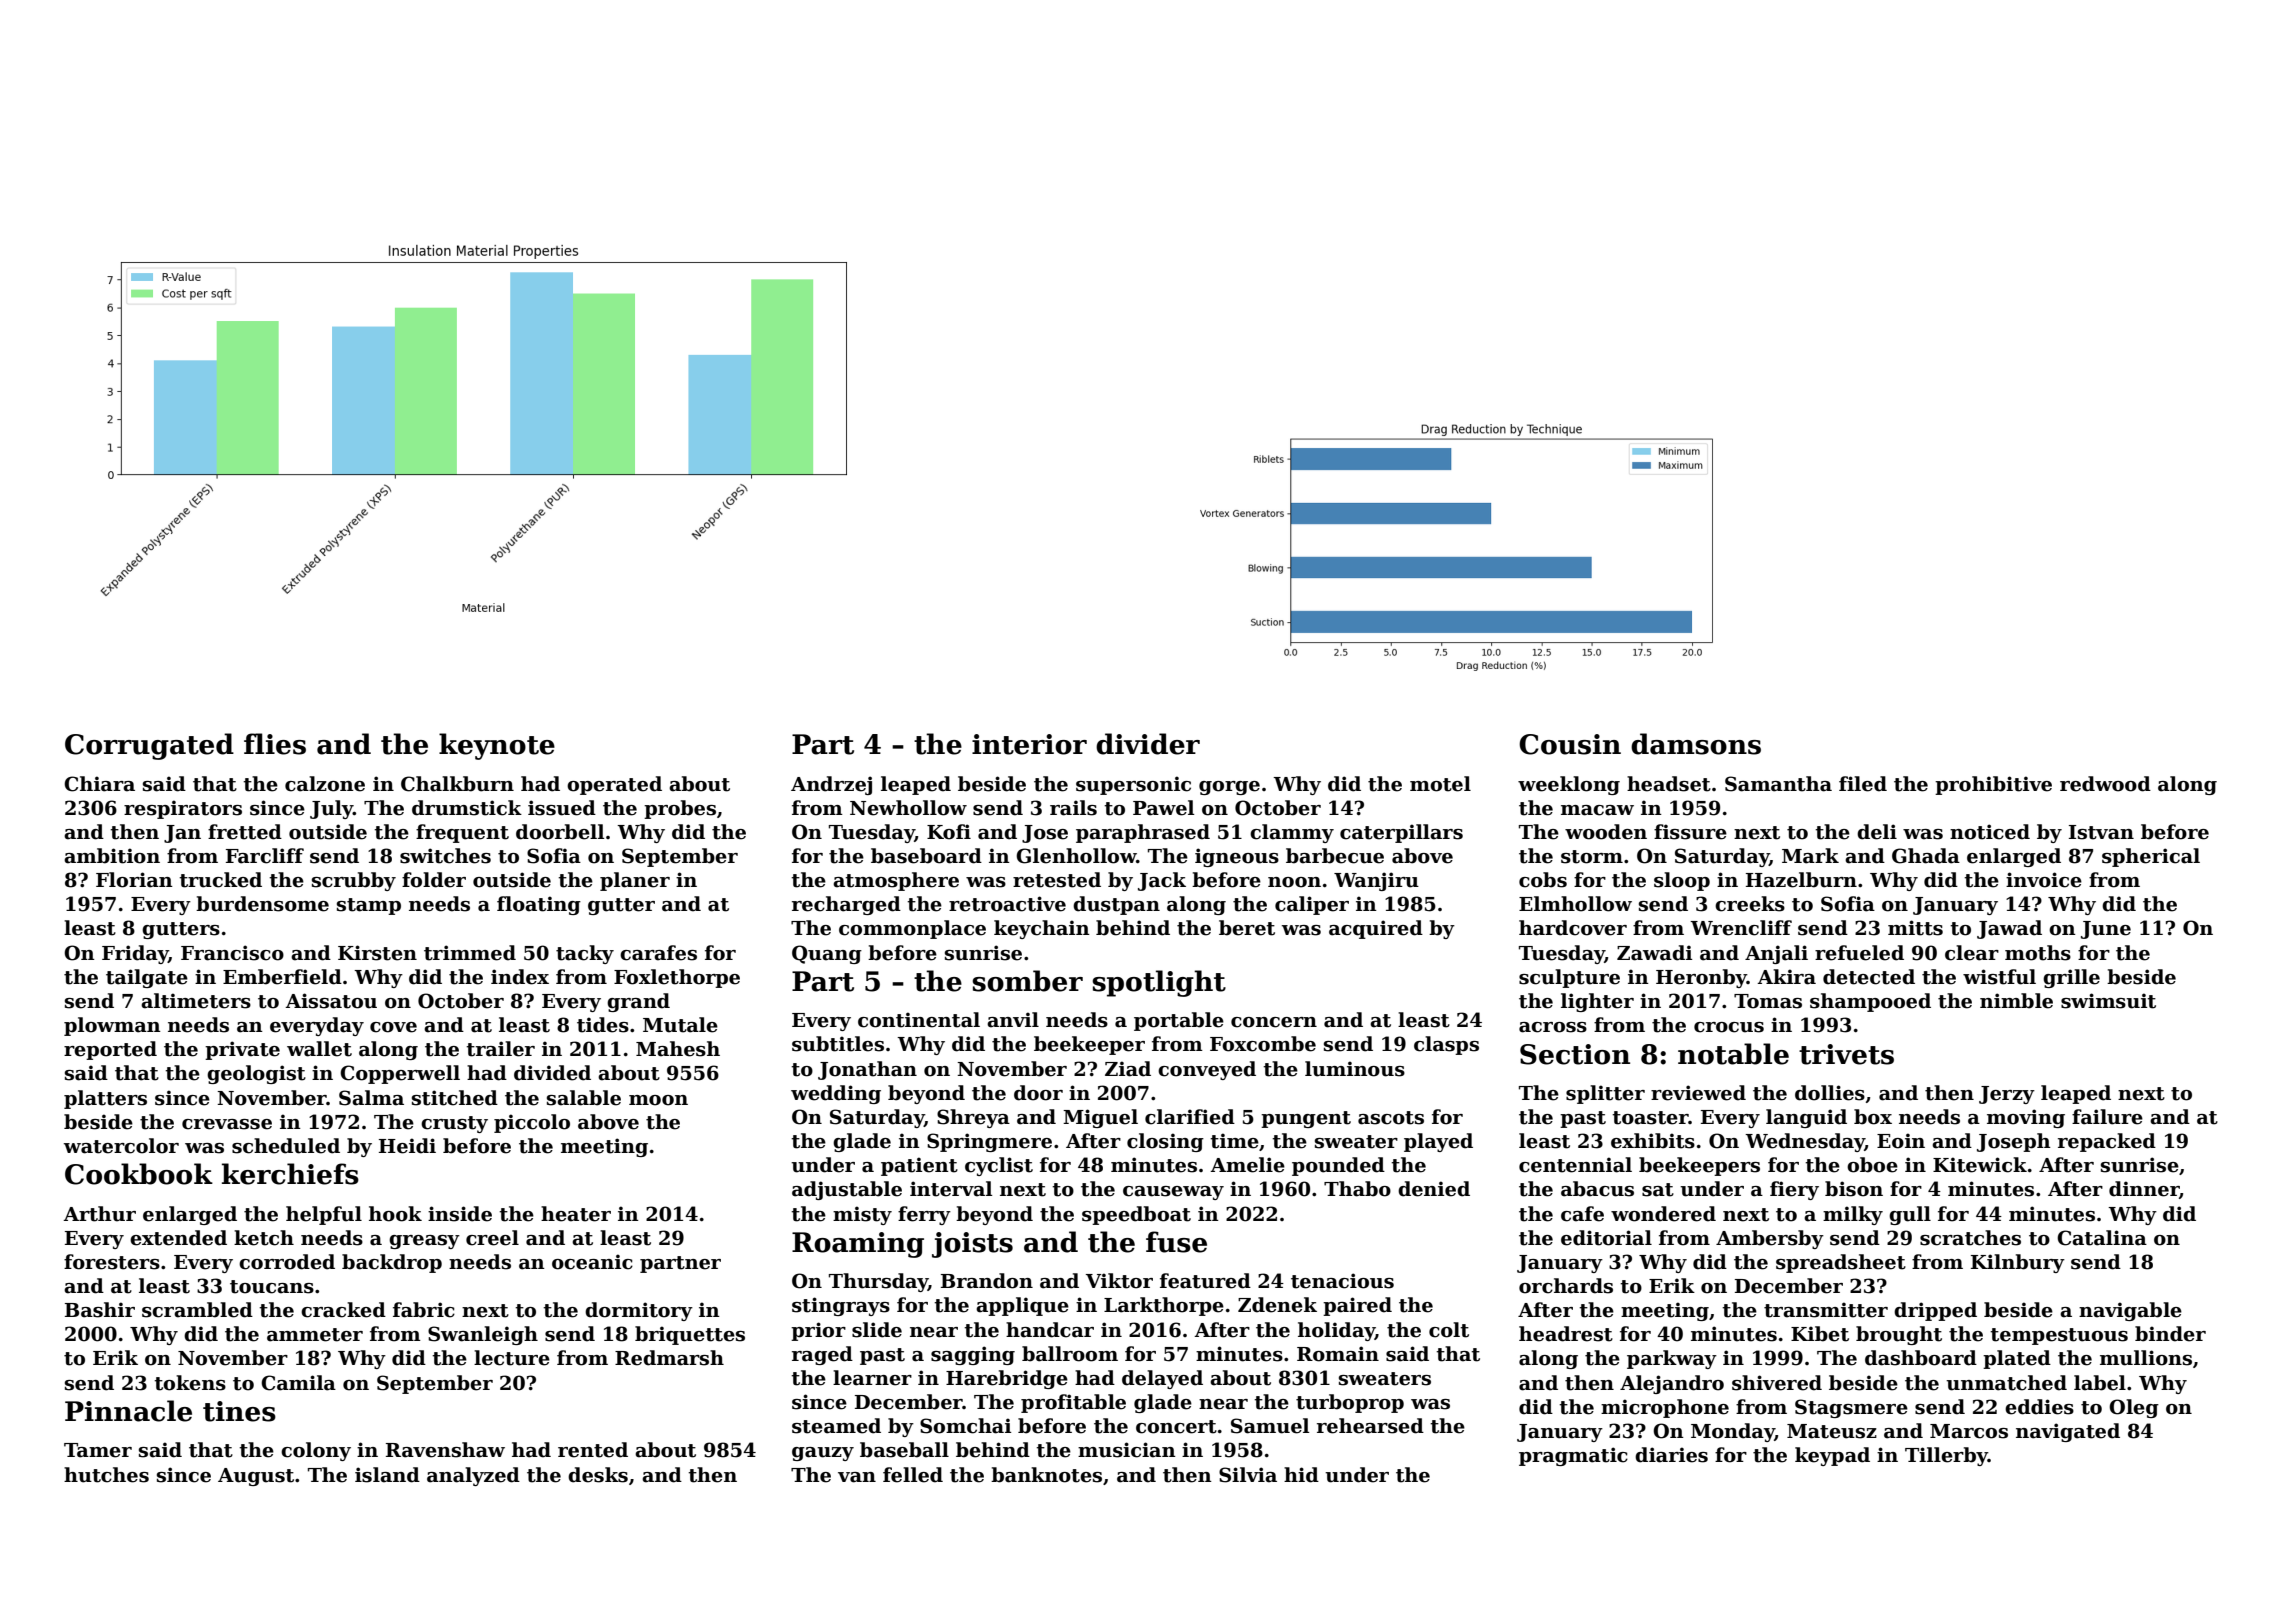 The width and height of the screenshot is (2282, 1614). Describe the element at coordinates (949, 832) in the screenshot. I see `Kofi` at that location.
